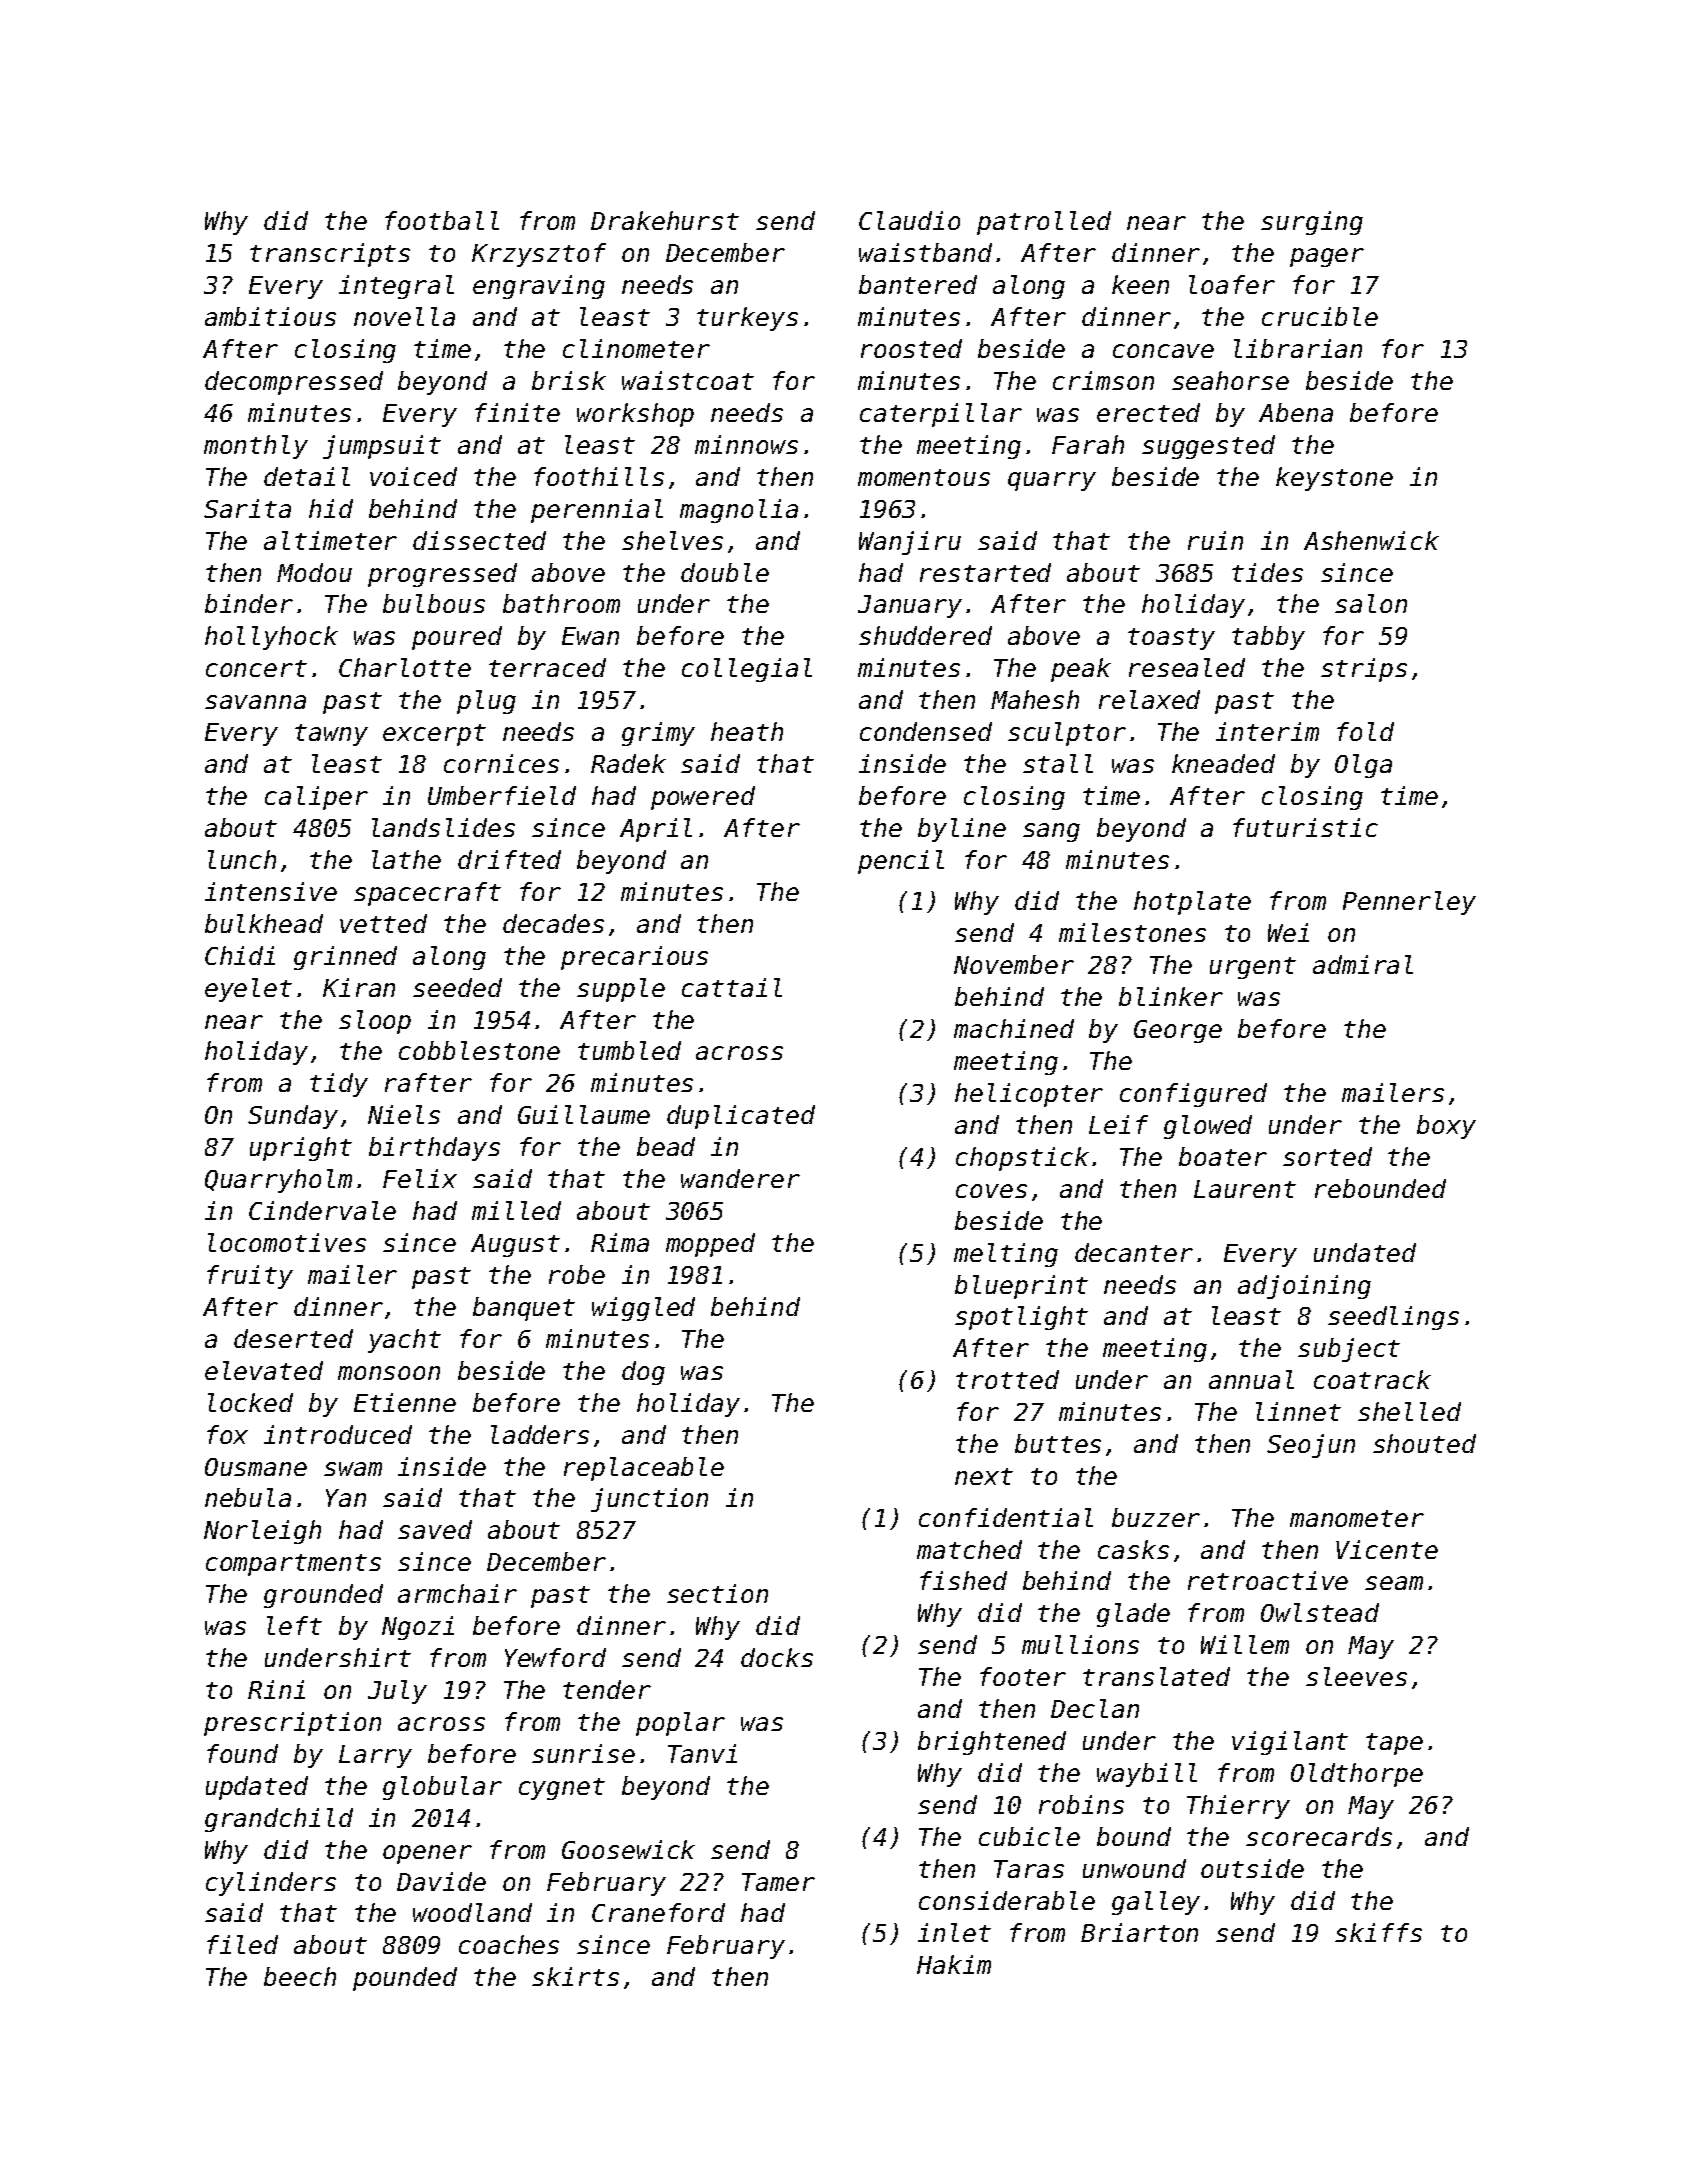 The image size is (1683, 2178). Describe the element at coordinates (1171, 639) in the page. I see `toasty` at that location.
